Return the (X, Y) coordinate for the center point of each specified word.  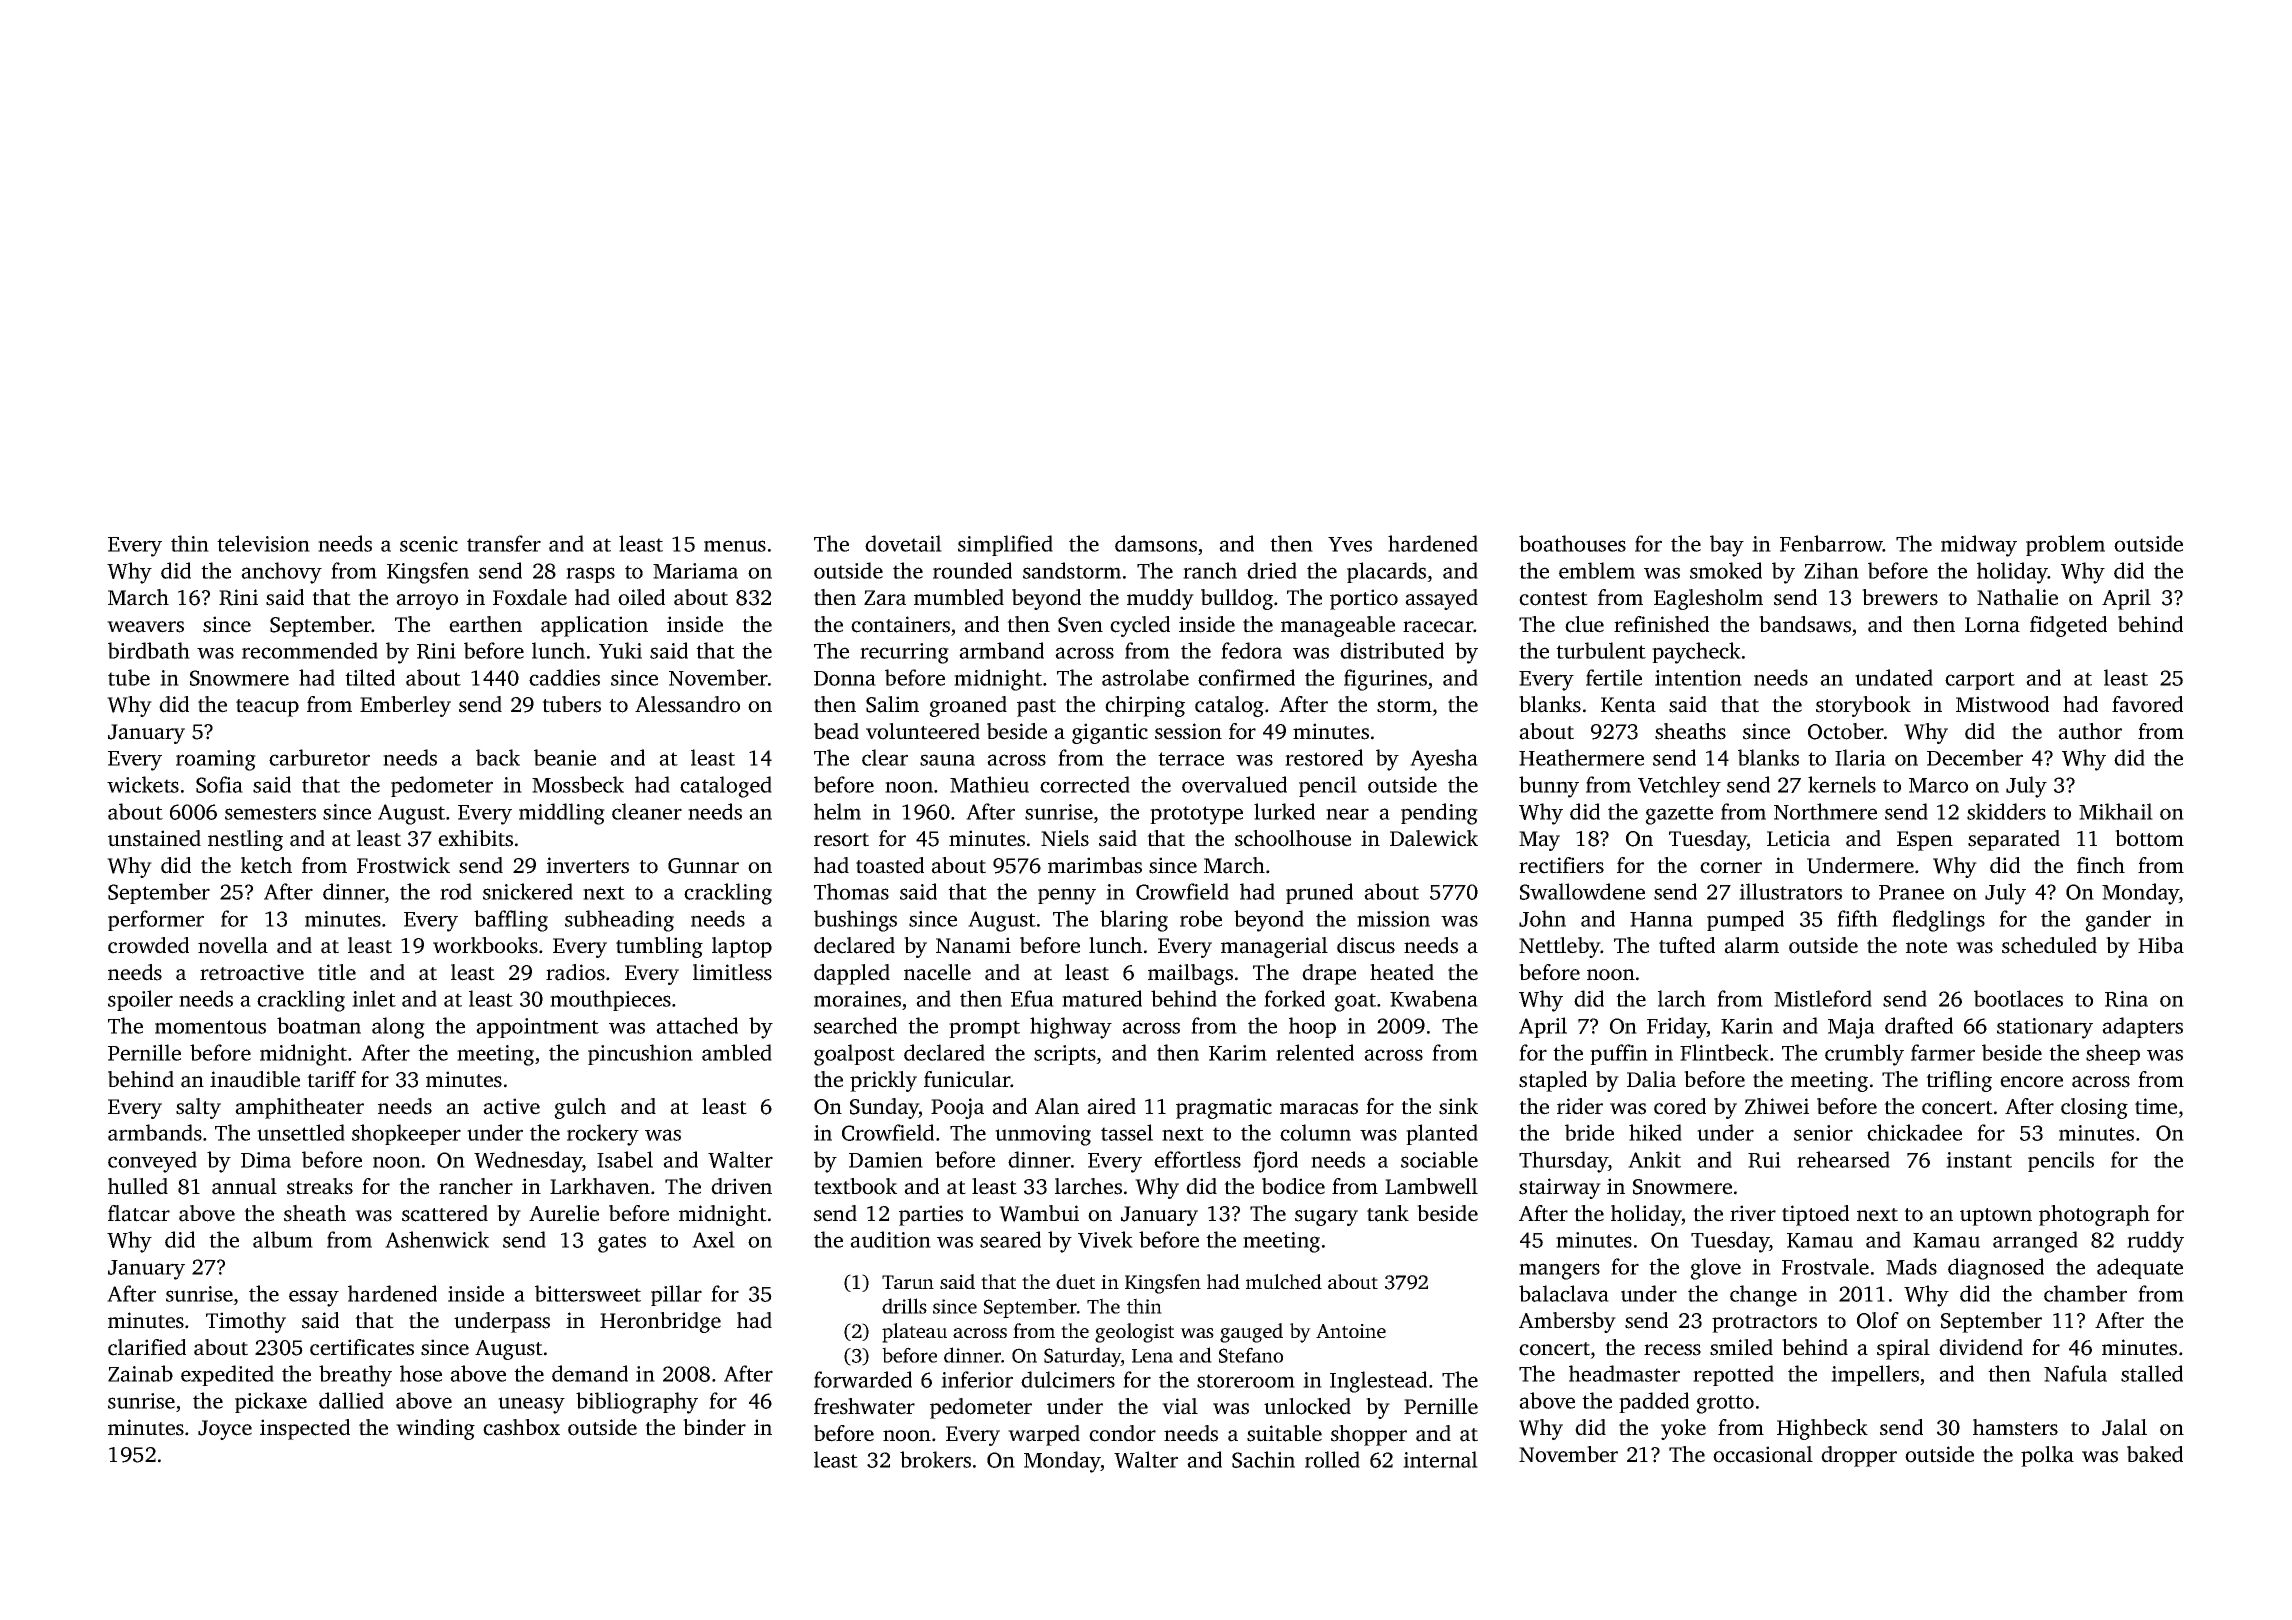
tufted (1687, 945)
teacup (267, 708)
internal (1440, 1459)
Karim (1238, 1053)
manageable (1338, 626)
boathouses (1572, 543)
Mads (1911, 1266)
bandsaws (1805, 624)
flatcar (139, 1213)
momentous (210, 1027)
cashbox (521, 1427)
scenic (429, 544)
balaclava (1564, 1293)
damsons (1156, 543)
